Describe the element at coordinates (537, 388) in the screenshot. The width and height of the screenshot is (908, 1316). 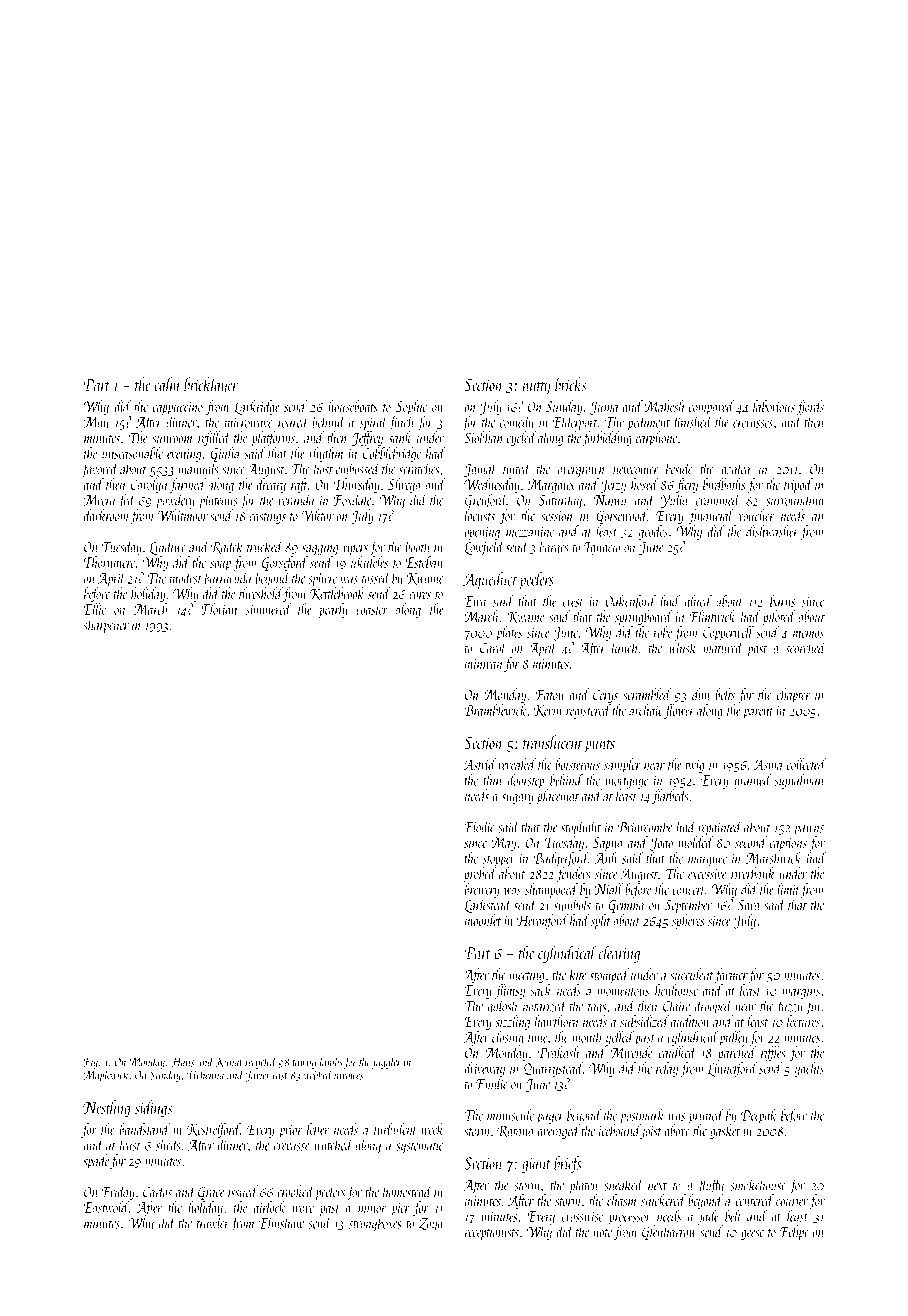
I see `nutty` at that location.
